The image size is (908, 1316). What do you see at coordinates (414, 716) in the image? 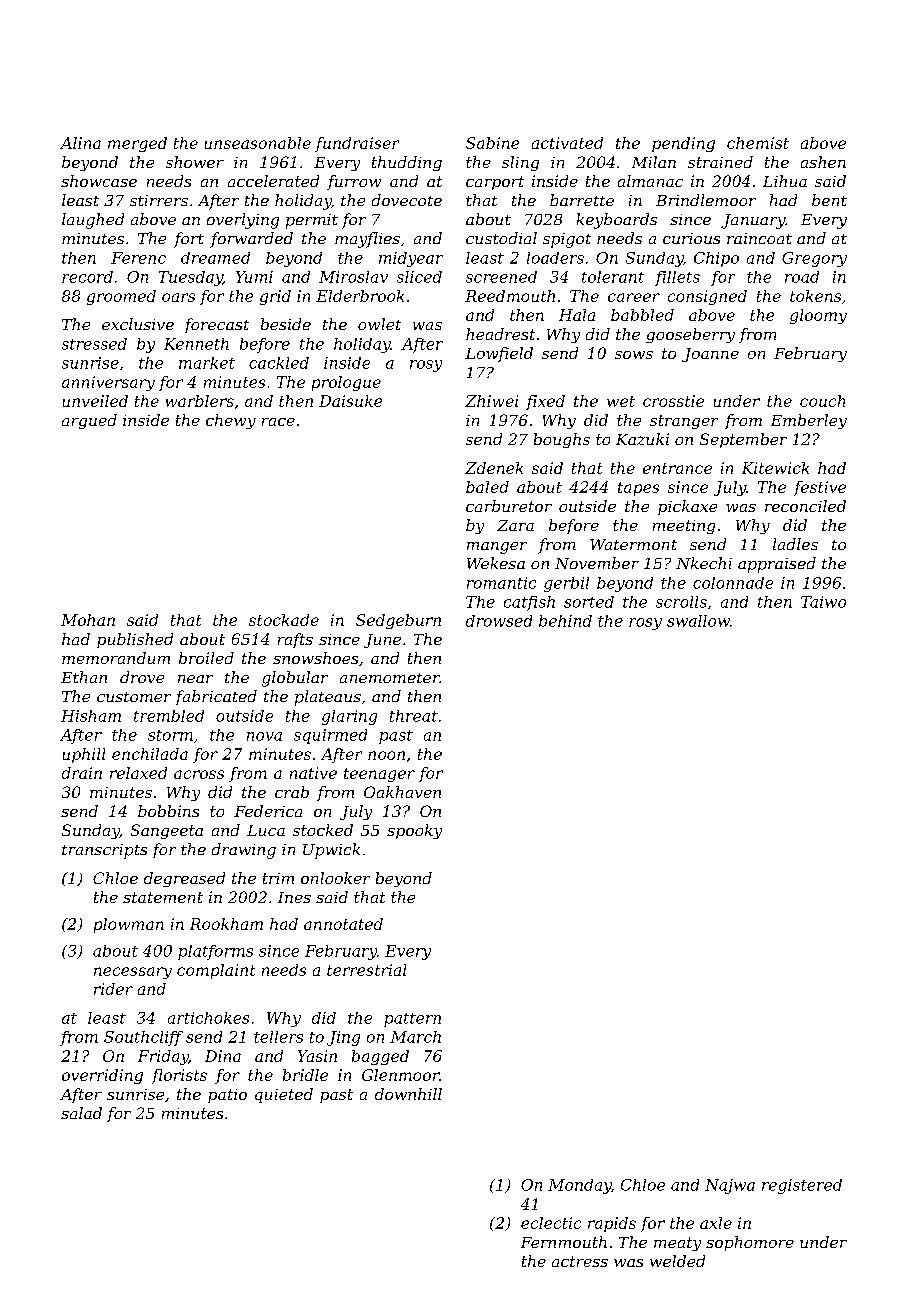
I see `threat` at bounding box center [414, 716].
